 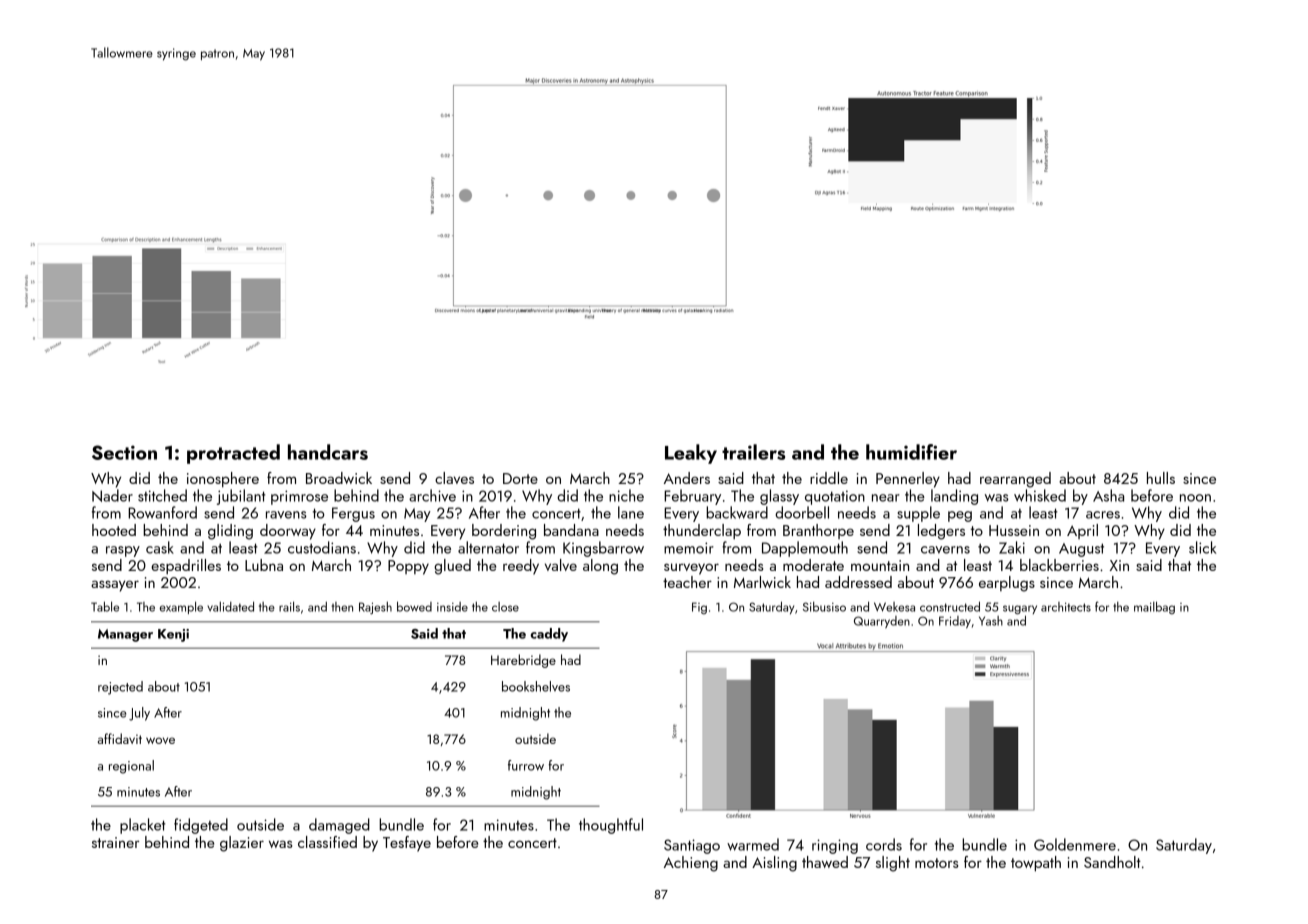 I want to click on hulls, so click(x=1161, y=478).
